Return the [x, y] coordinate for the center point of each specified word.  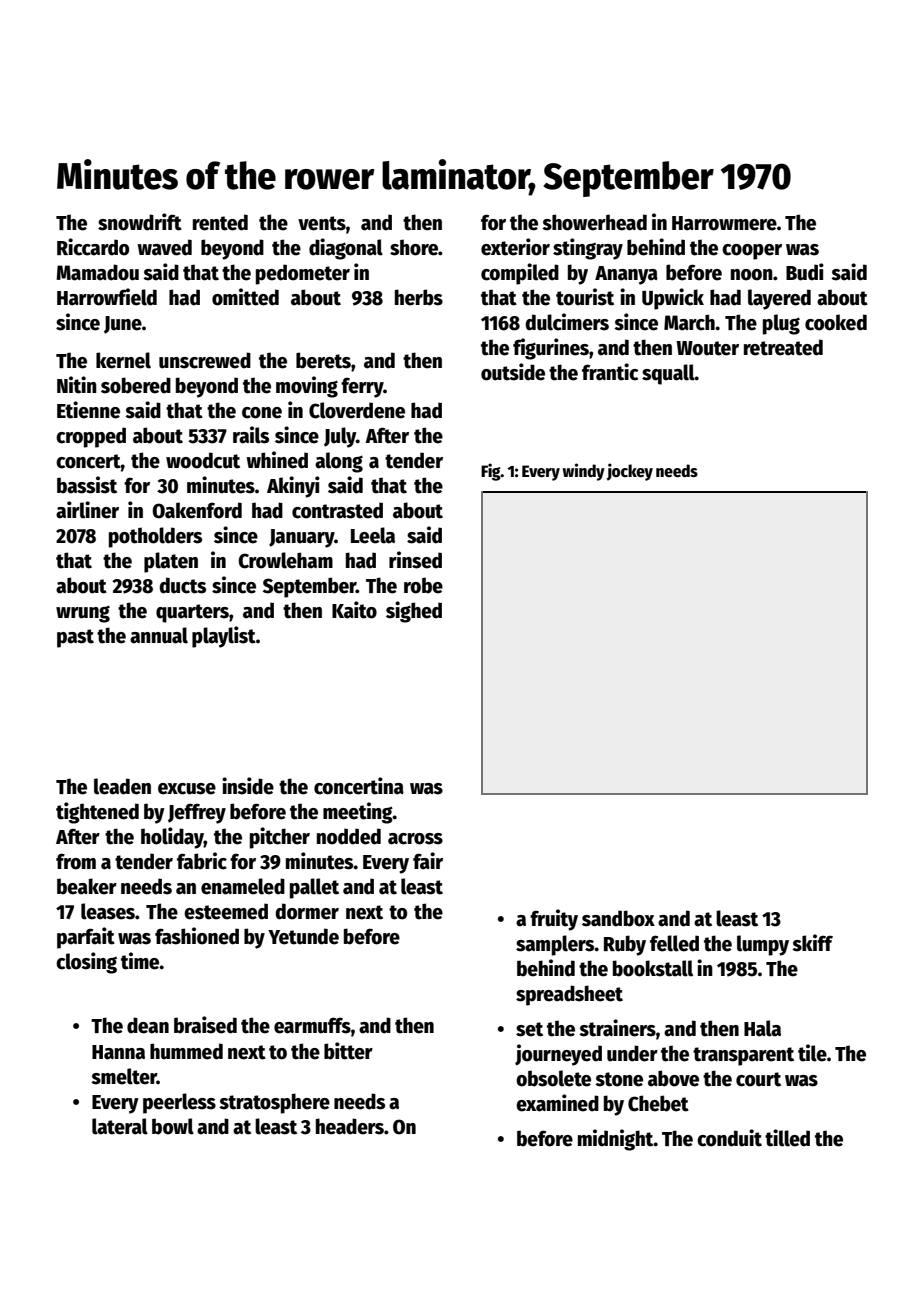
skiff [812, 943]
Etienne [88, 410]
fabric [202, 861]
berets [323, 360]
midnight [616, 1140]
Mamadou [97, 272]
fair [428, 861]
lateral [120, 1126]
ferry [362, 387]
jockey [630, 472]
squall [668, 374]
